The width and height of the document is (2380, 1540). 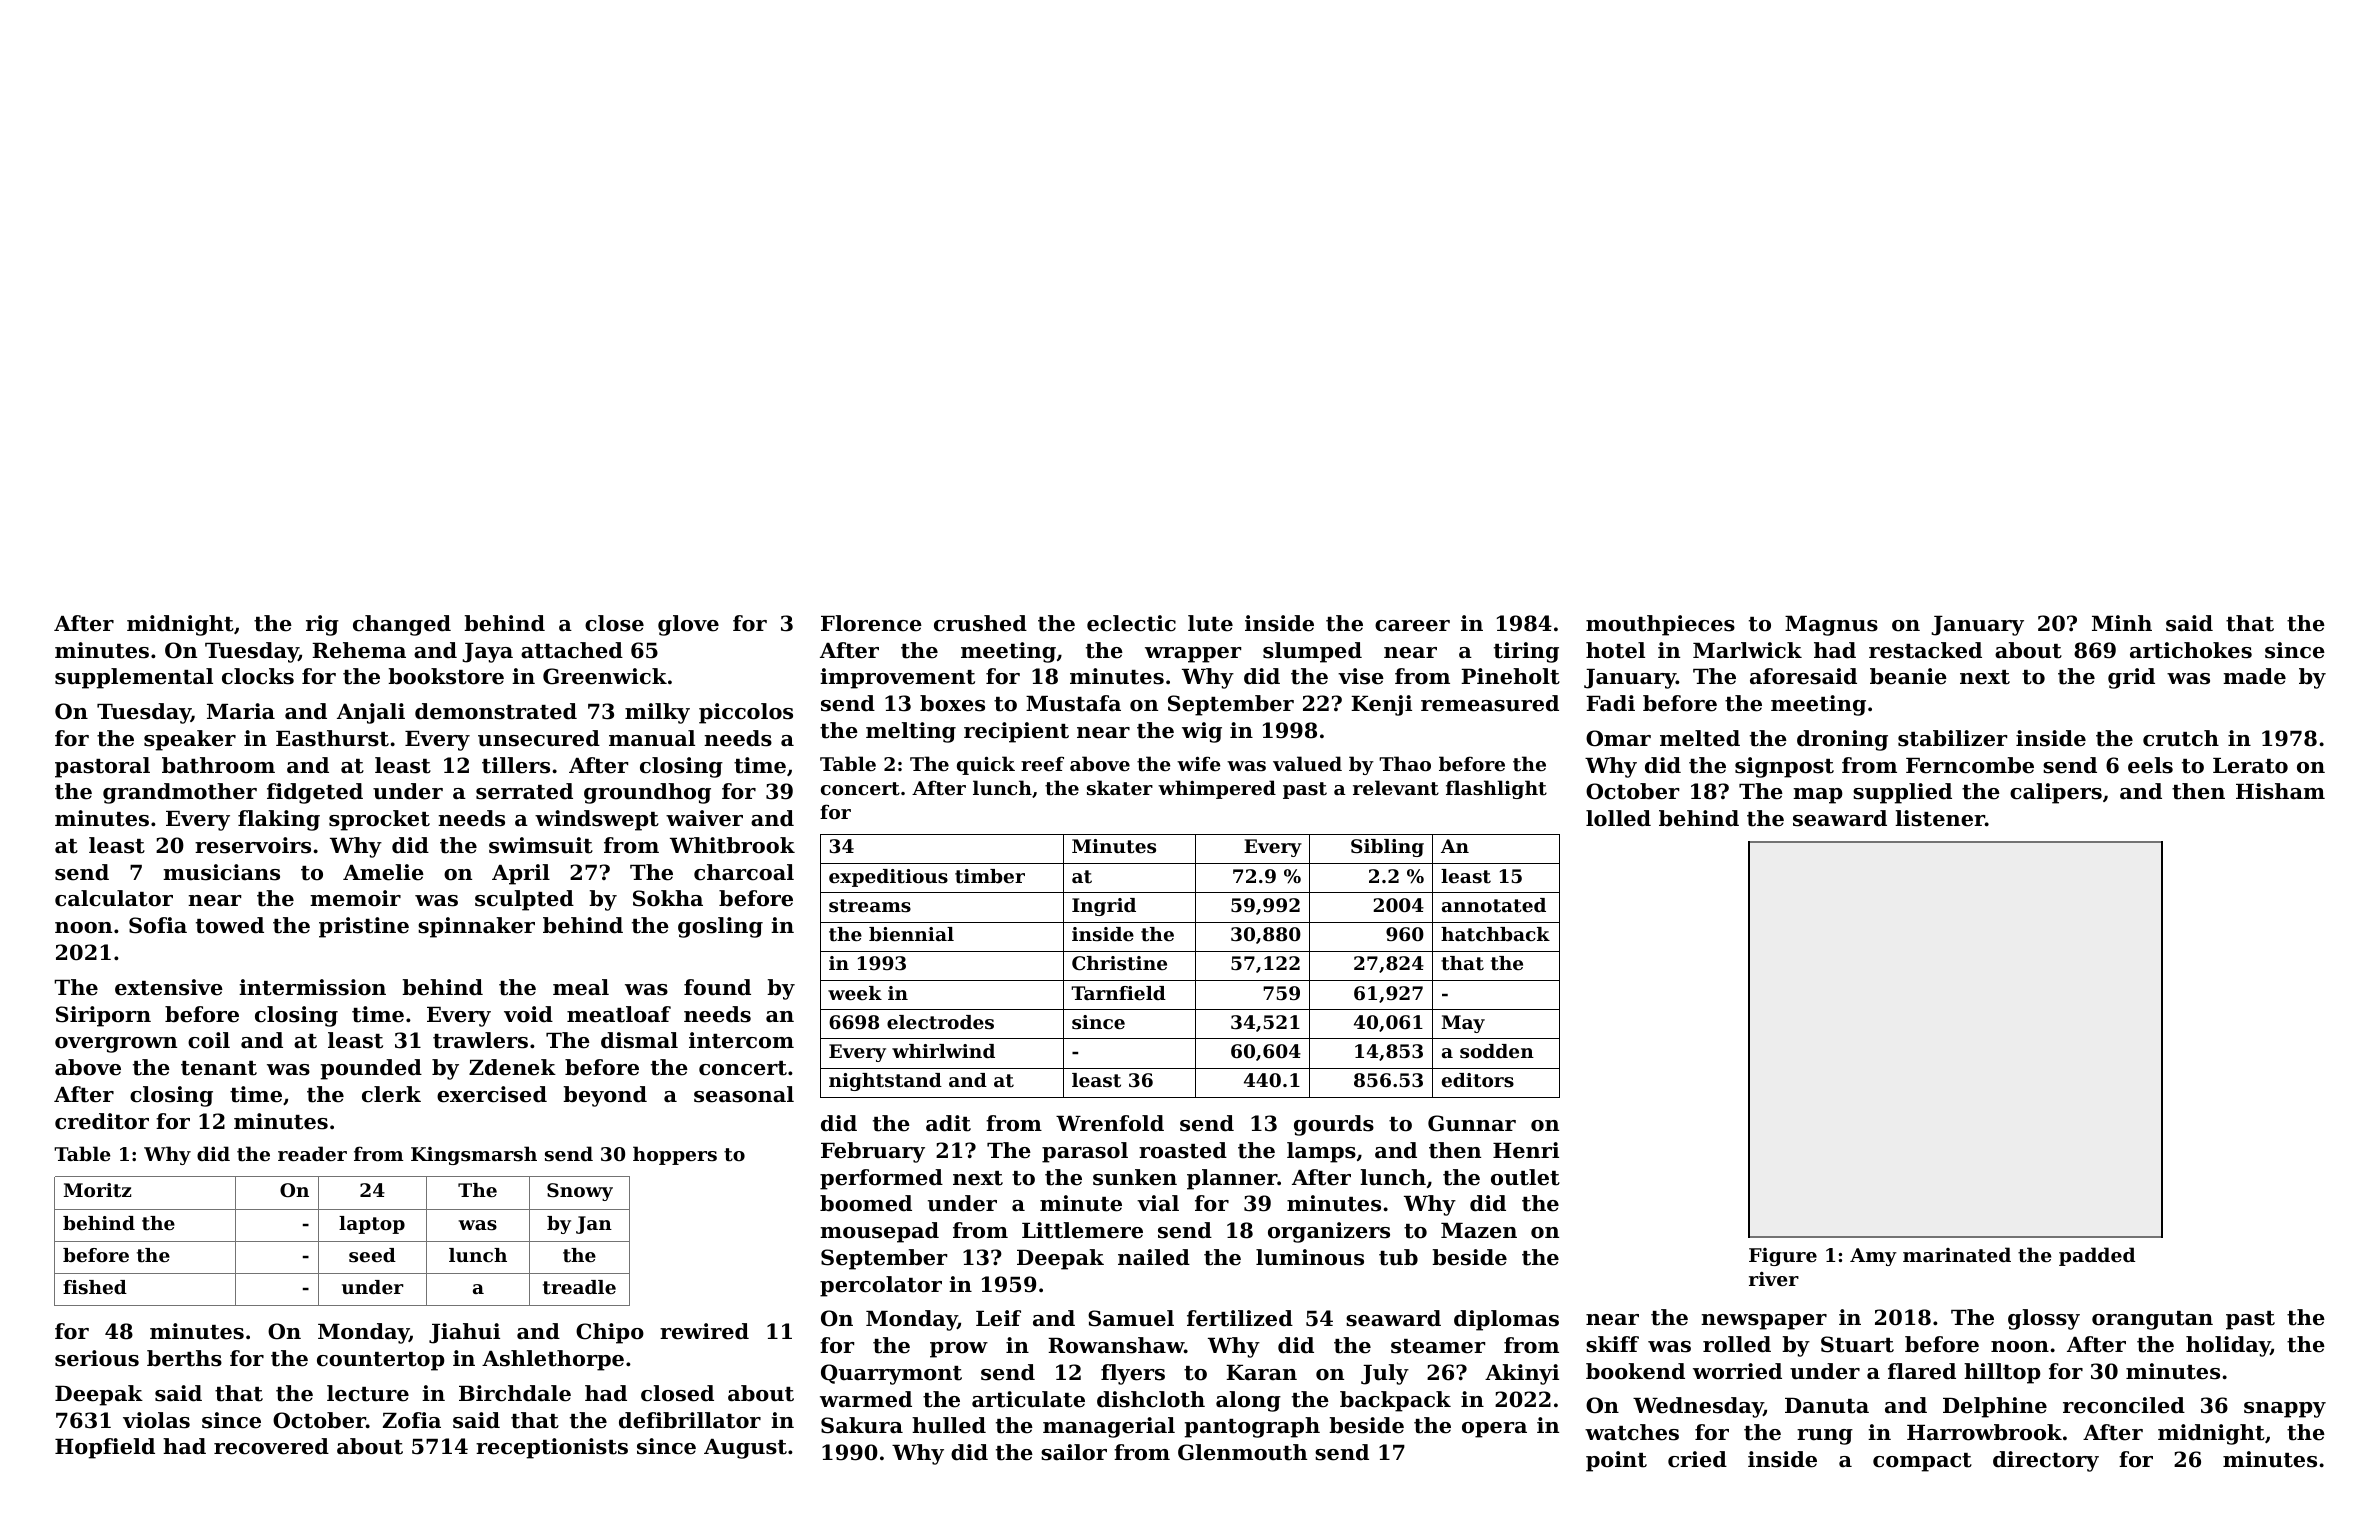 I want to click on sailor, so click(x=1074, y=1452).
